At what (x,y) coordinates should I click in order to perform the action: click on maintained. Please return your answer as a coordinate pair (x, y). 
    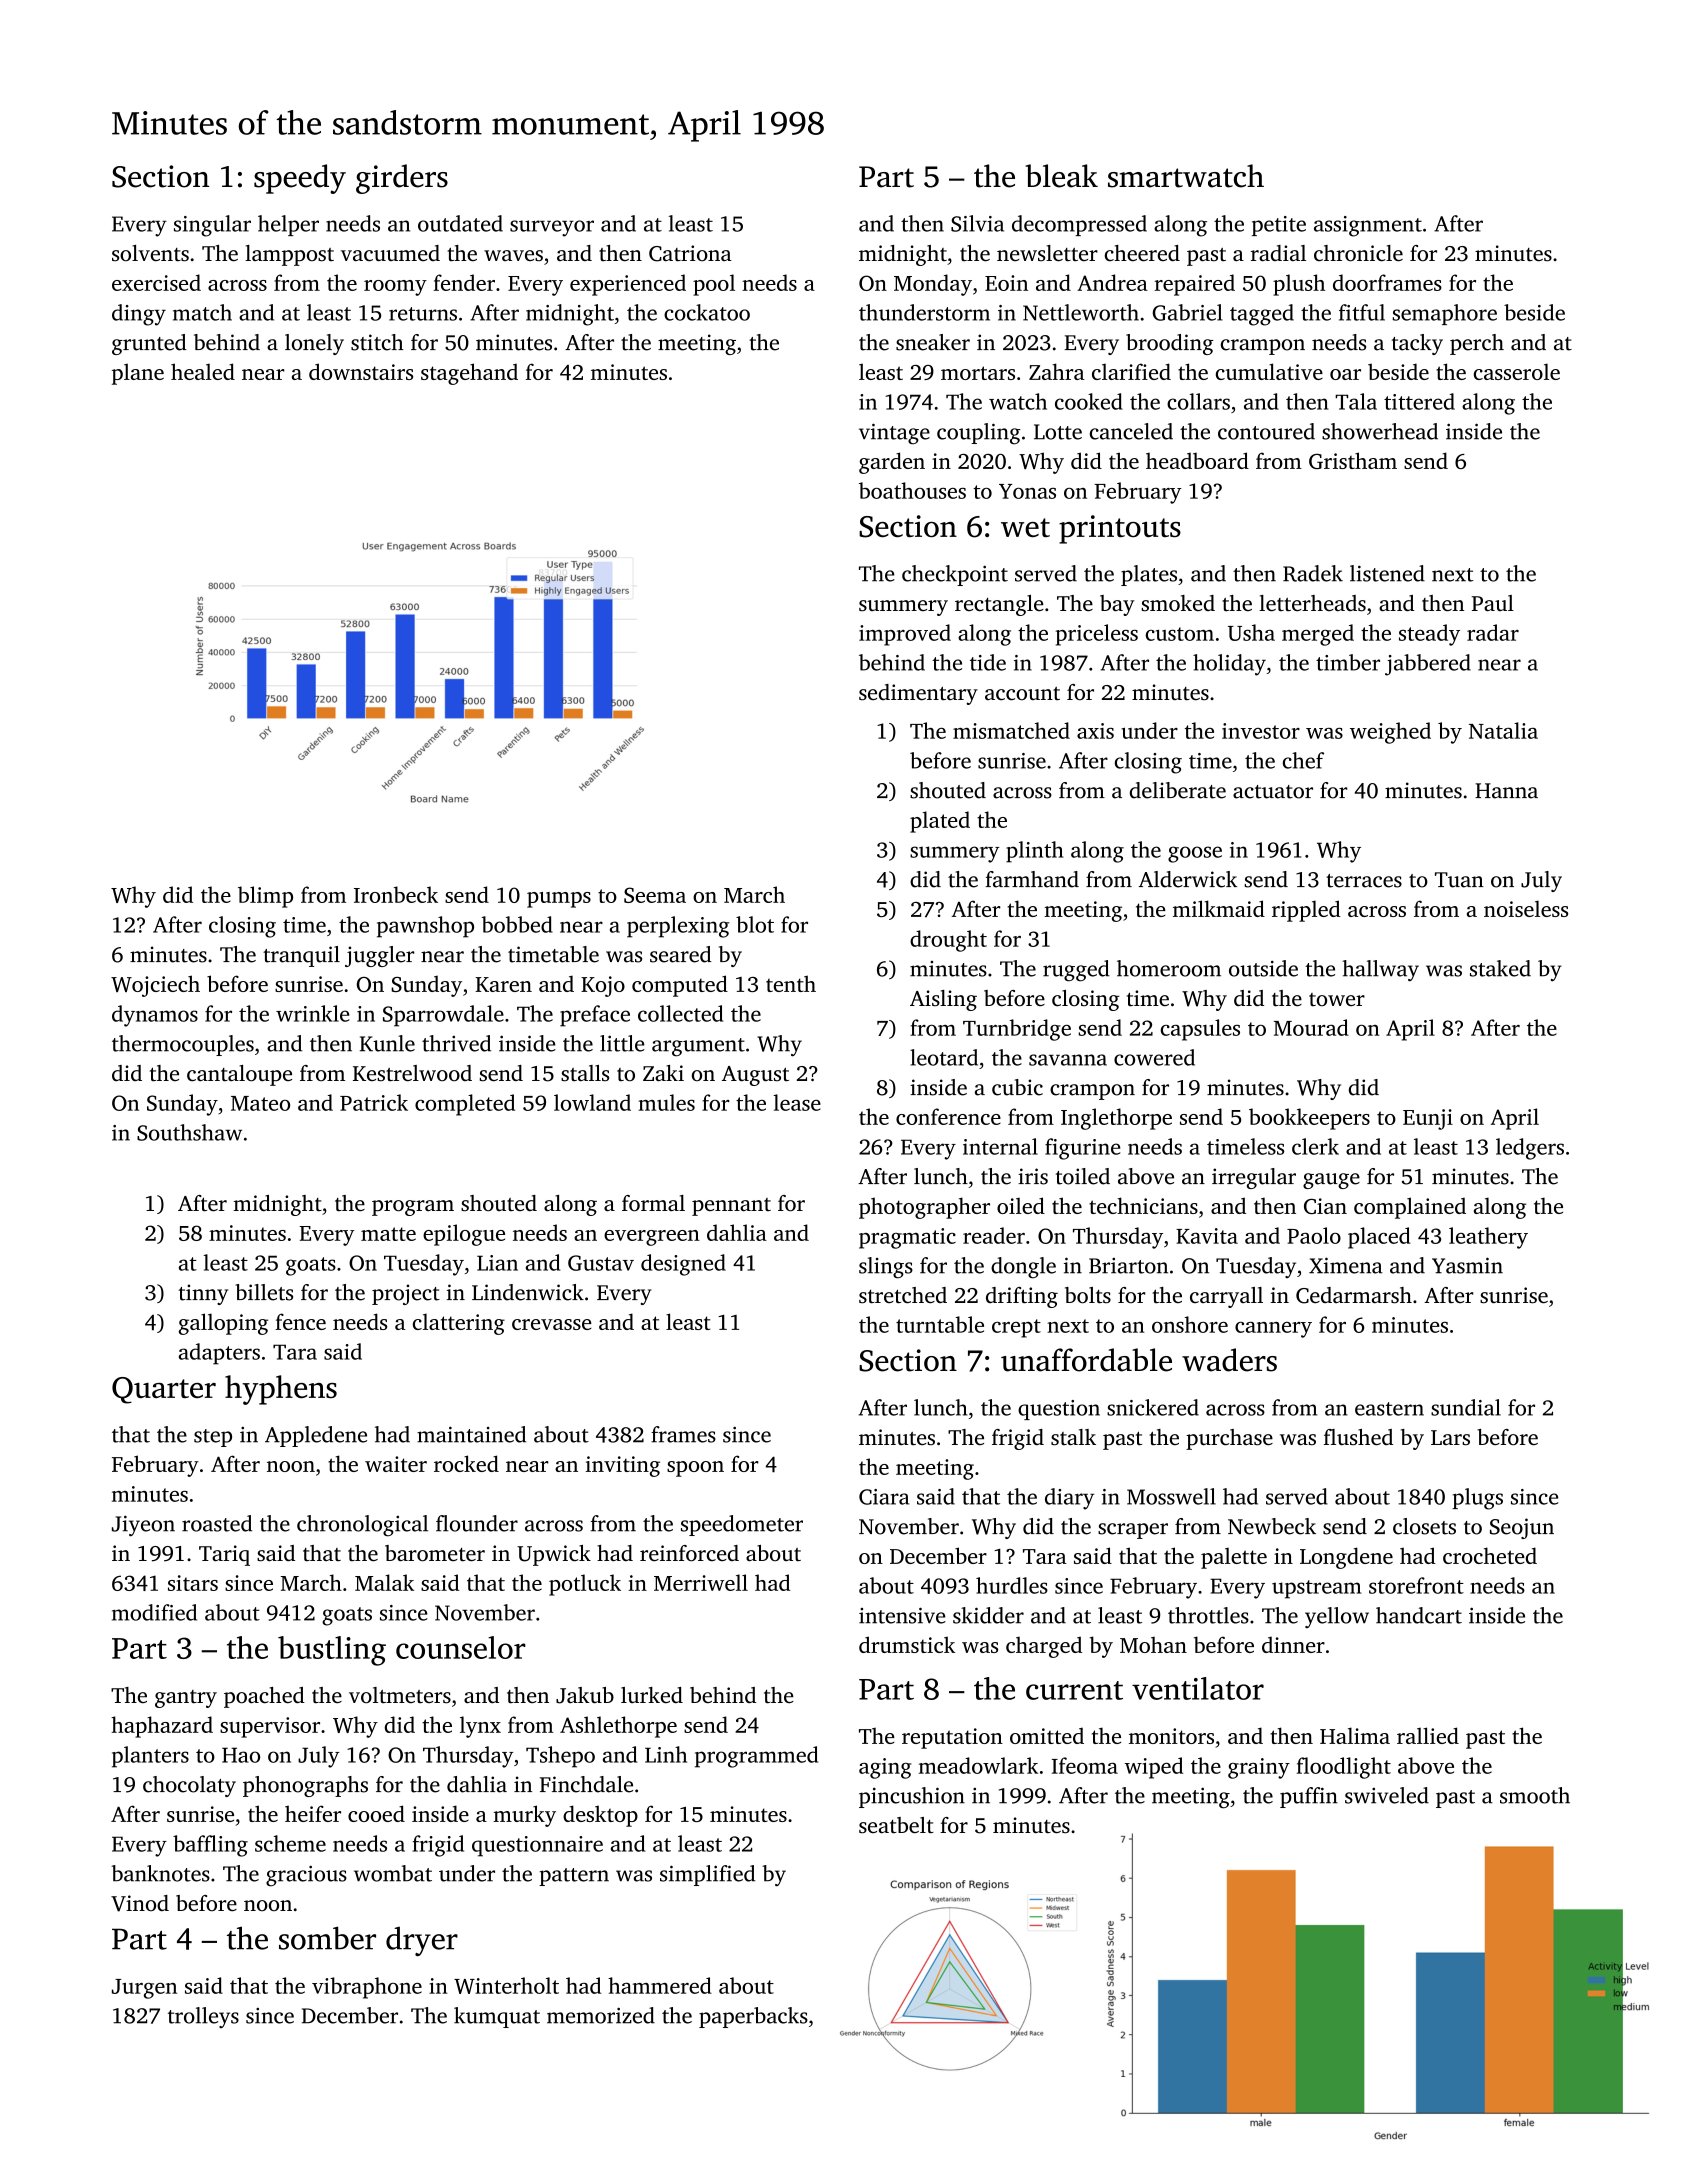
    Looking at the image, I should click on (471, 1434).
